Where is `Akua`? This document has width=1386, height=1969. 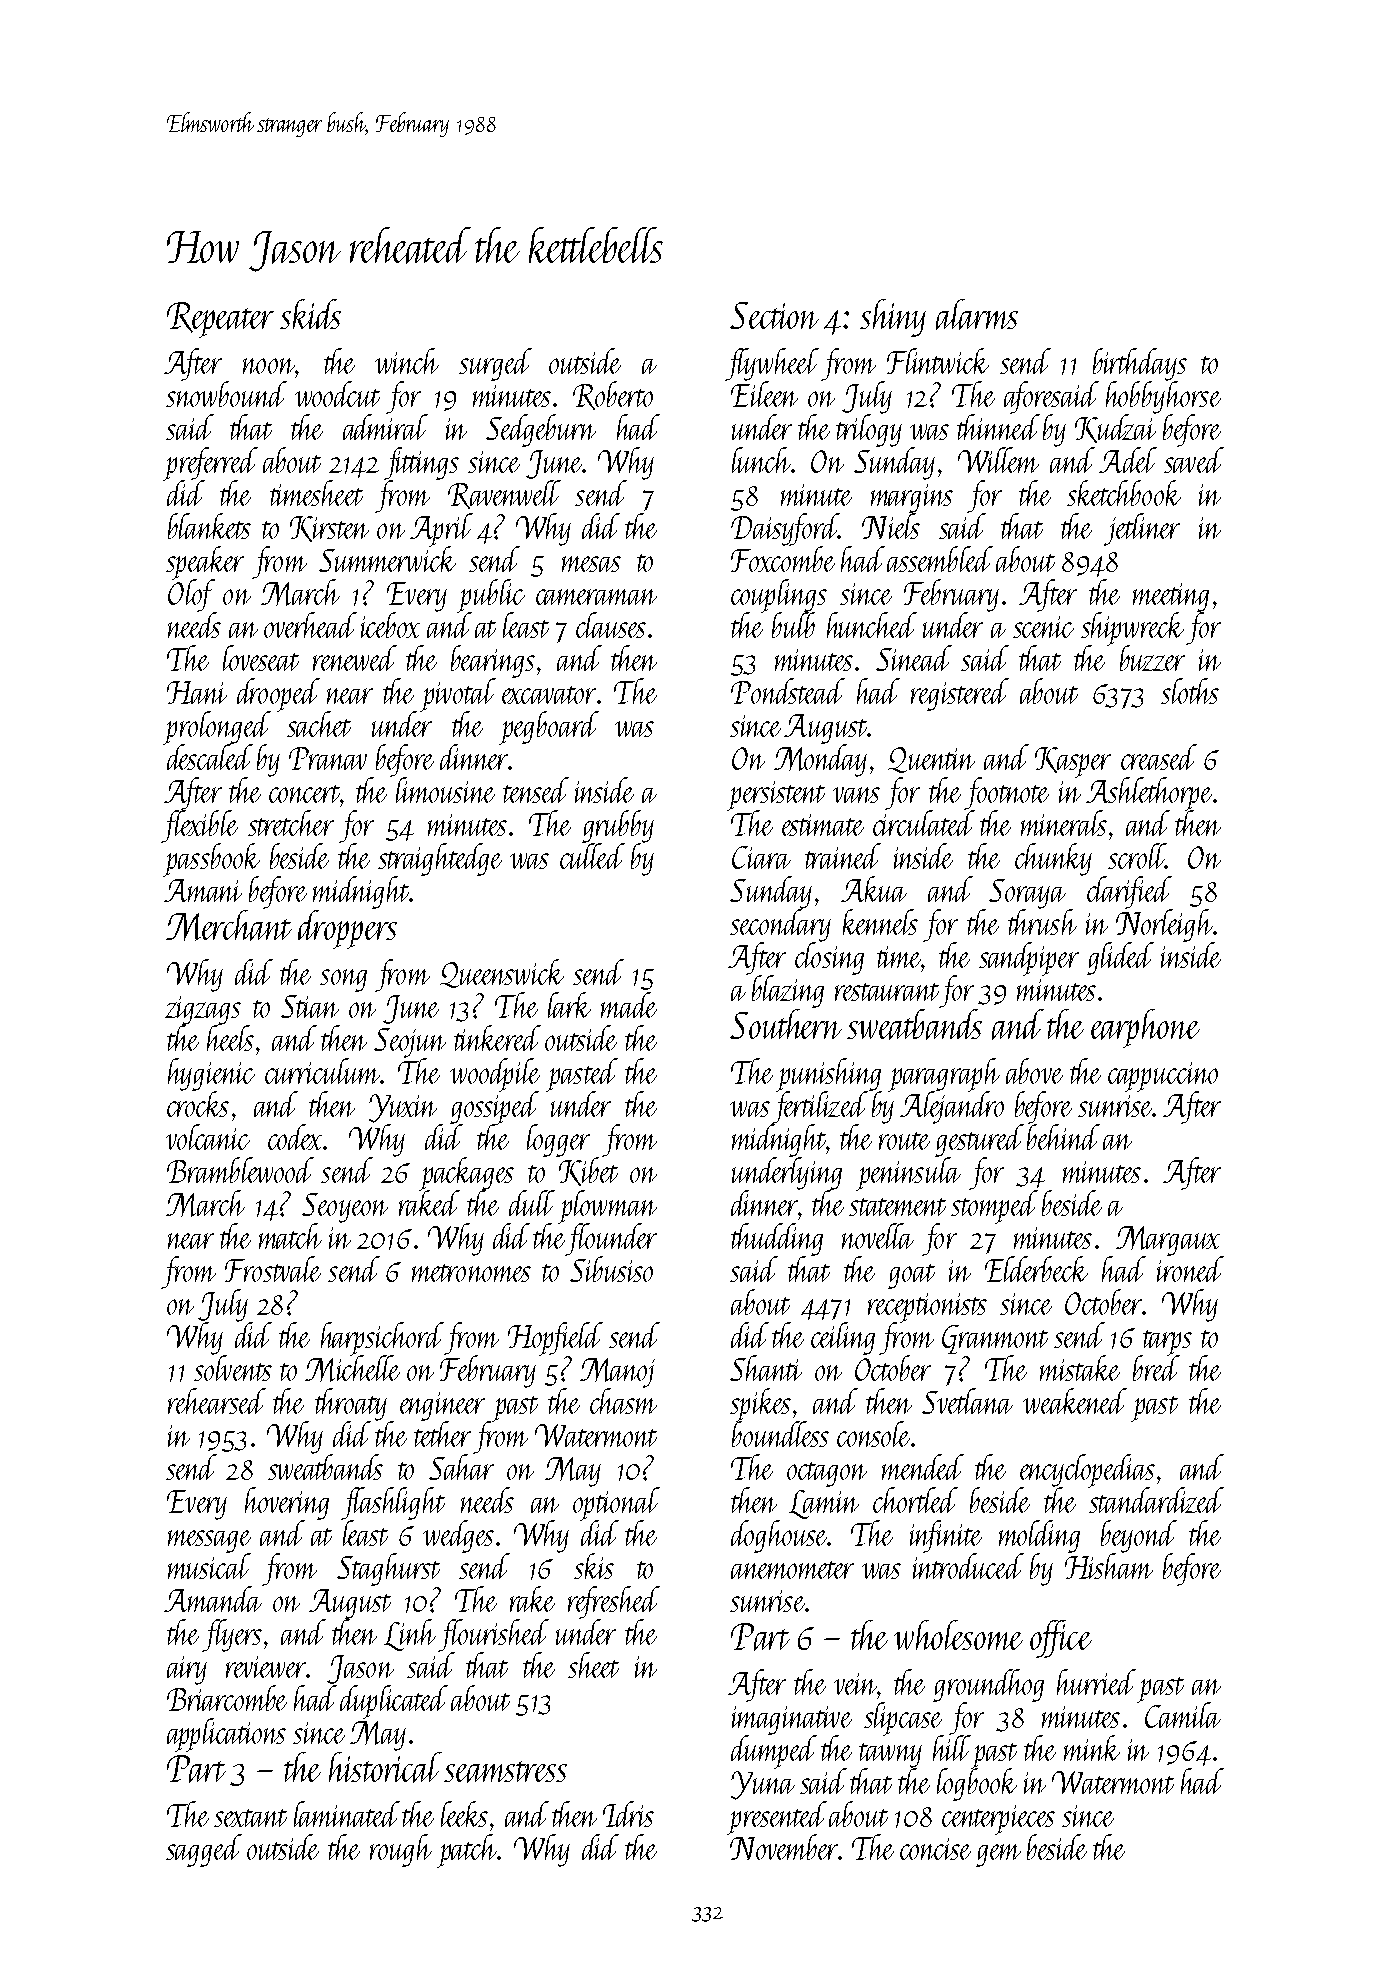 Akua is located at coordinates (874, 889).
